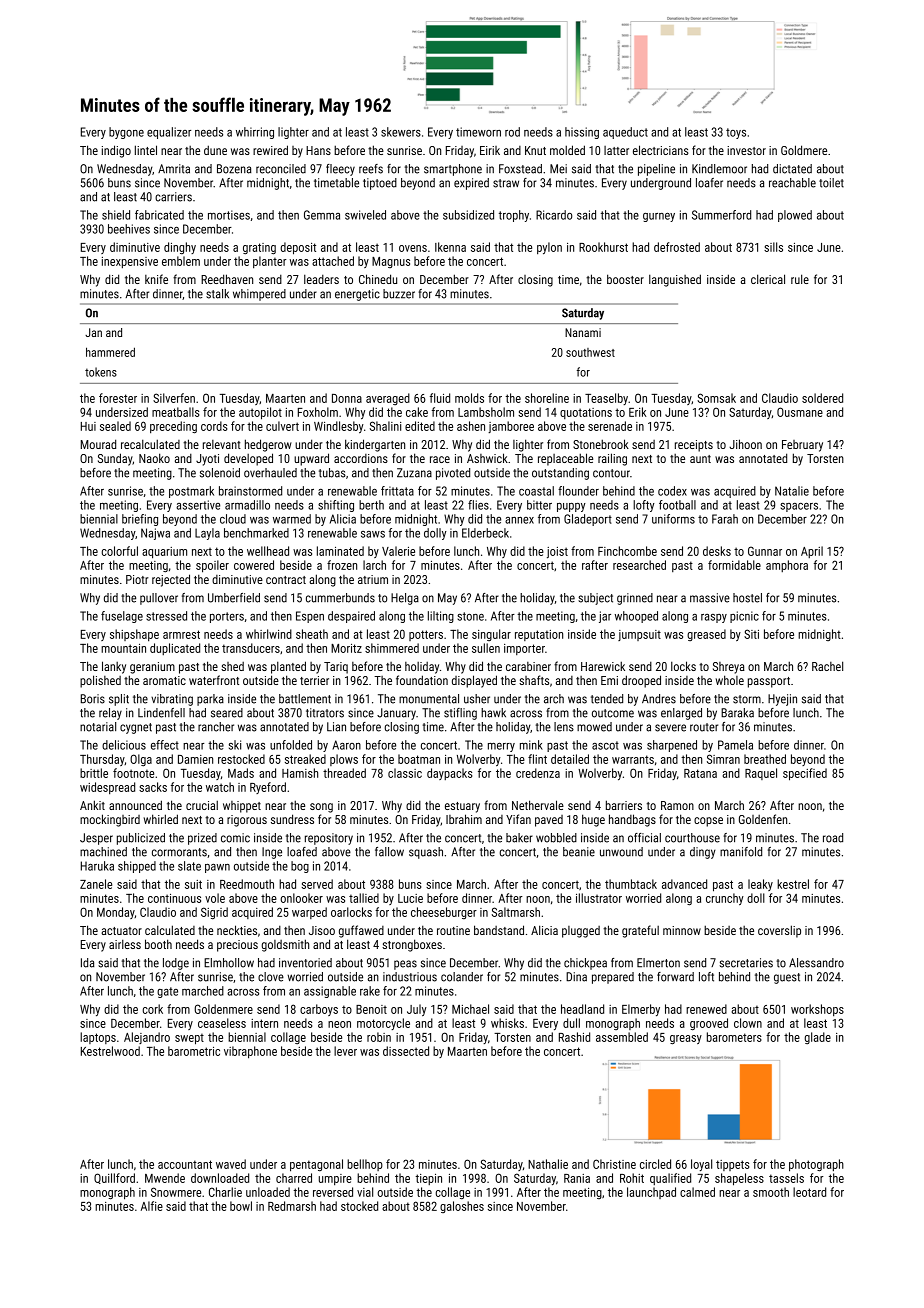  Describe the element at coordinates (135, 805) in the document. I see `announced` at that location.
